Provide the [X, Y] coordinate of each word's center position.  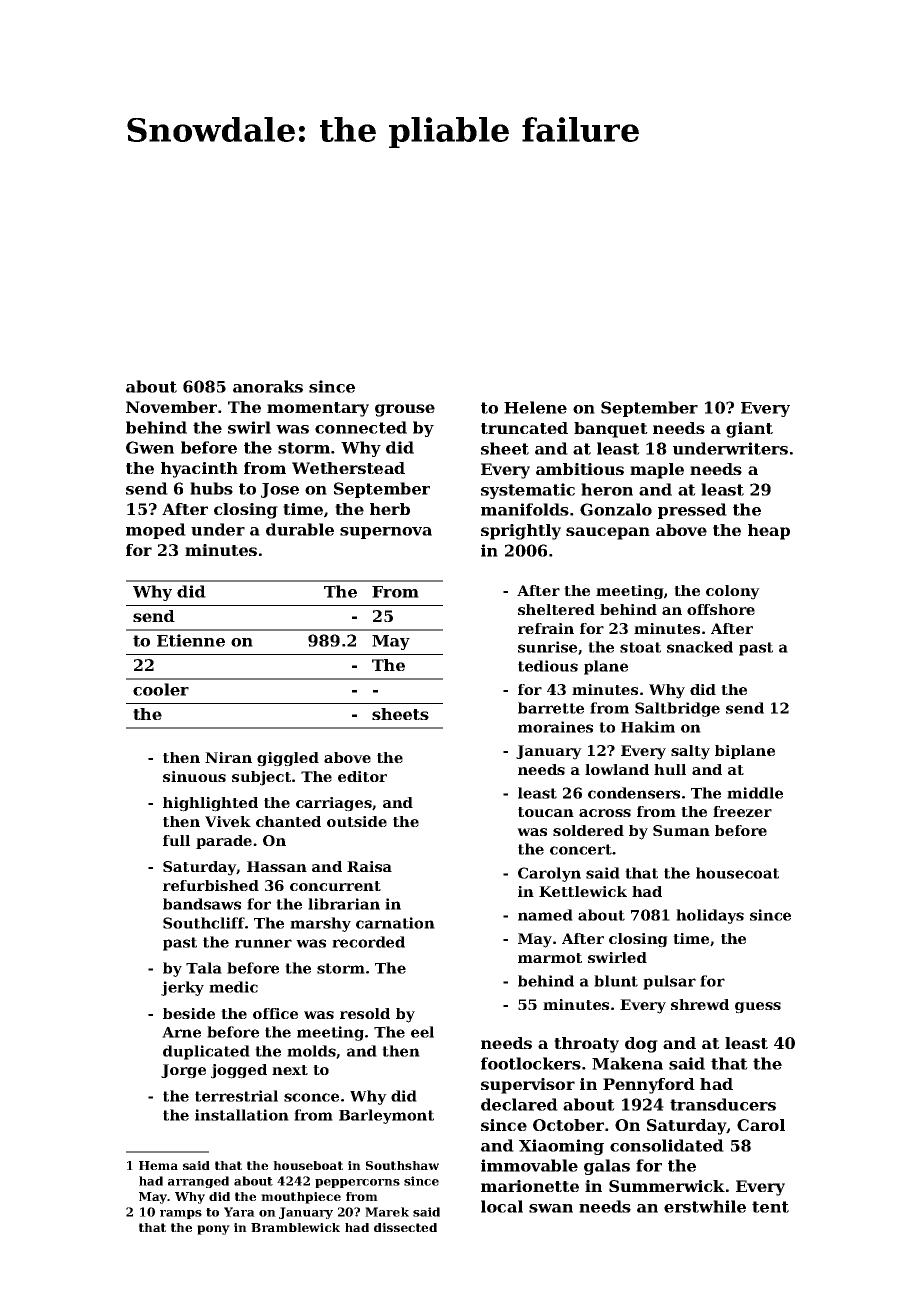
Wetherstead [348, 468]
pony [213, 1230]
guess [758, 1008]
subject [261, 778]
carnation [395, 923]
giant [749, 430]
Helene [535, 407]
